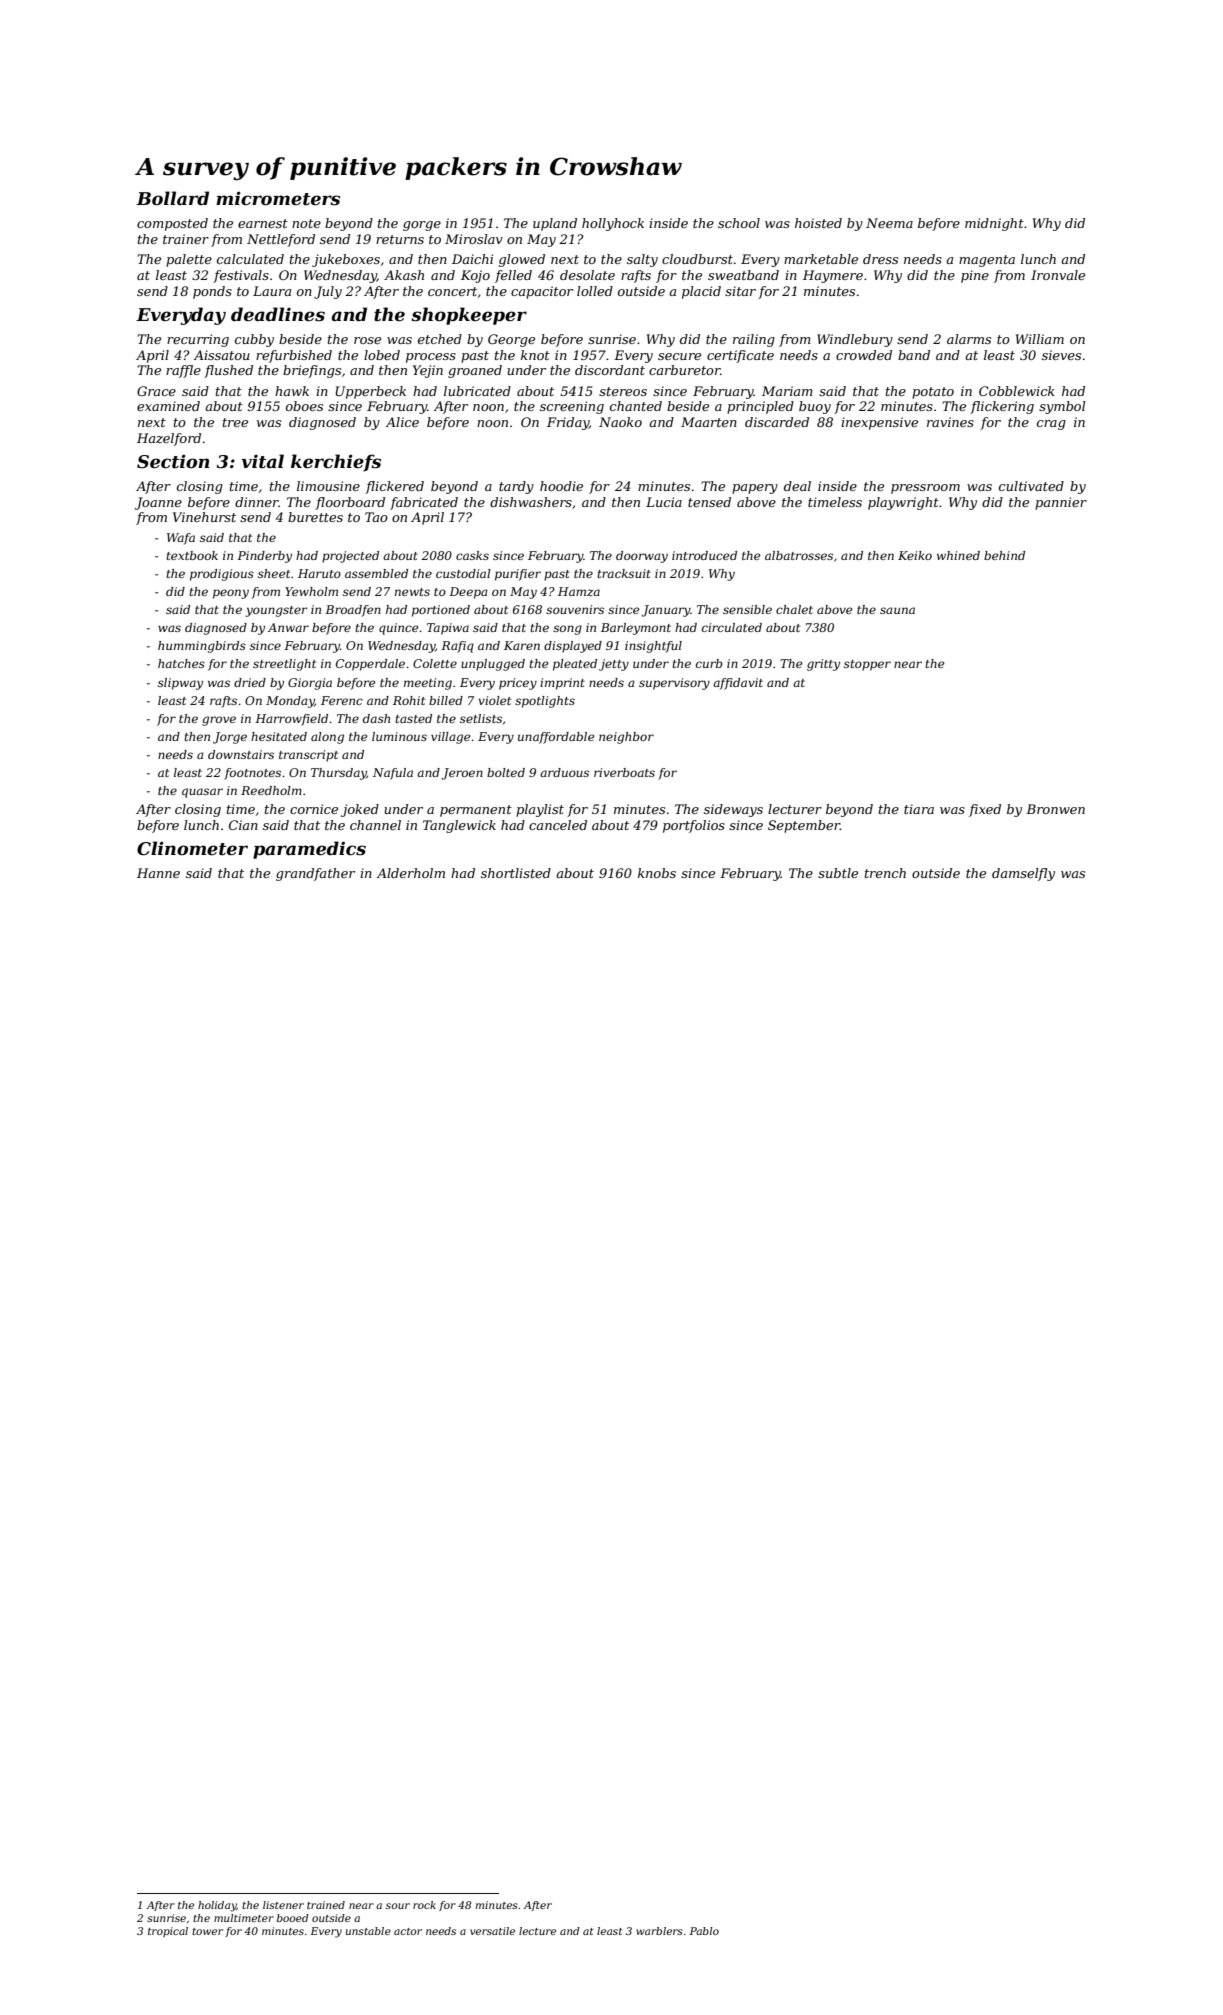  What do you see at coordinates (370, 665) in the screenshot?
I see `Copperdale` at bounding box center [370, 665].
